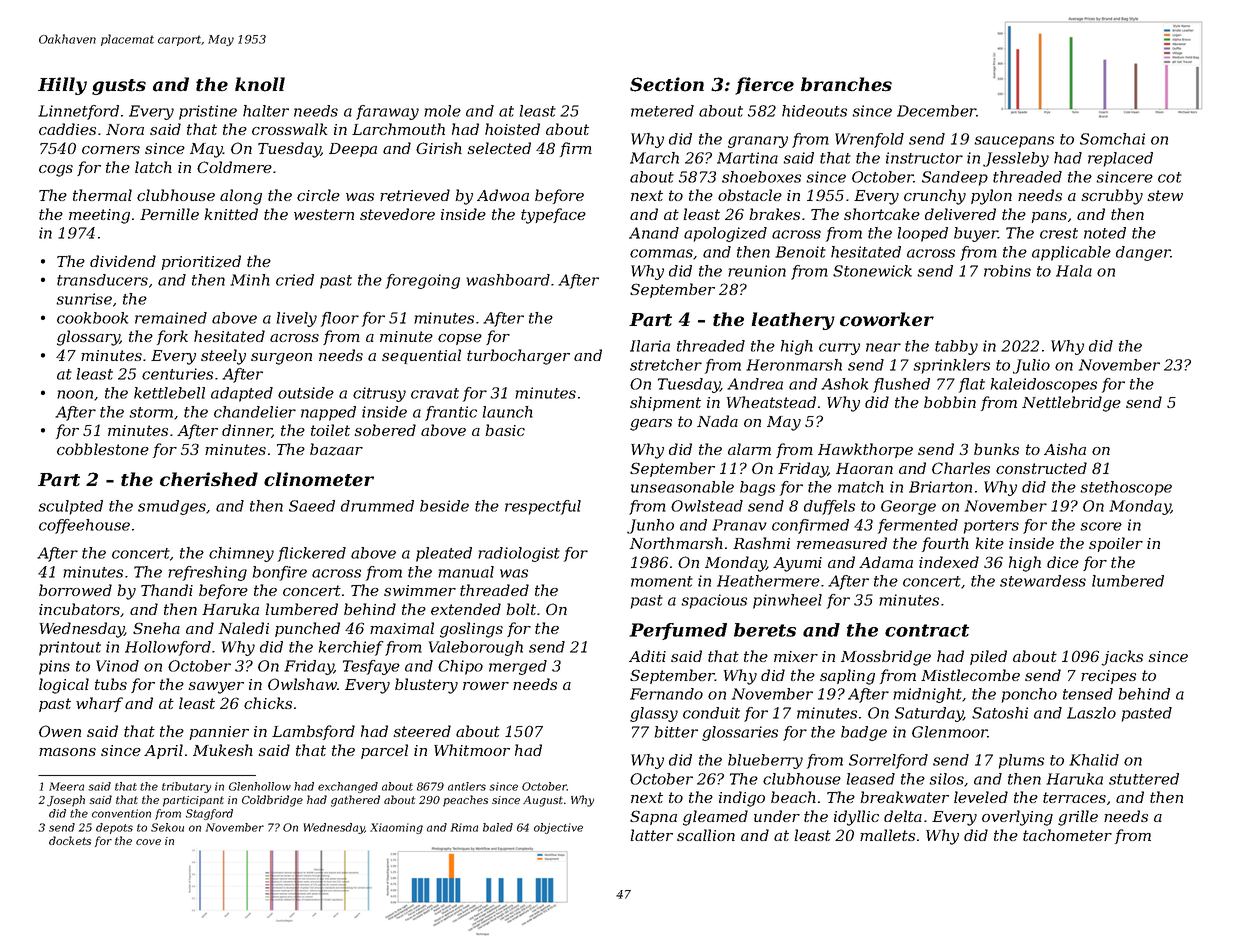 This screenshot has height=952, width=1233. I want to click on dockets, so click(70, 840).
